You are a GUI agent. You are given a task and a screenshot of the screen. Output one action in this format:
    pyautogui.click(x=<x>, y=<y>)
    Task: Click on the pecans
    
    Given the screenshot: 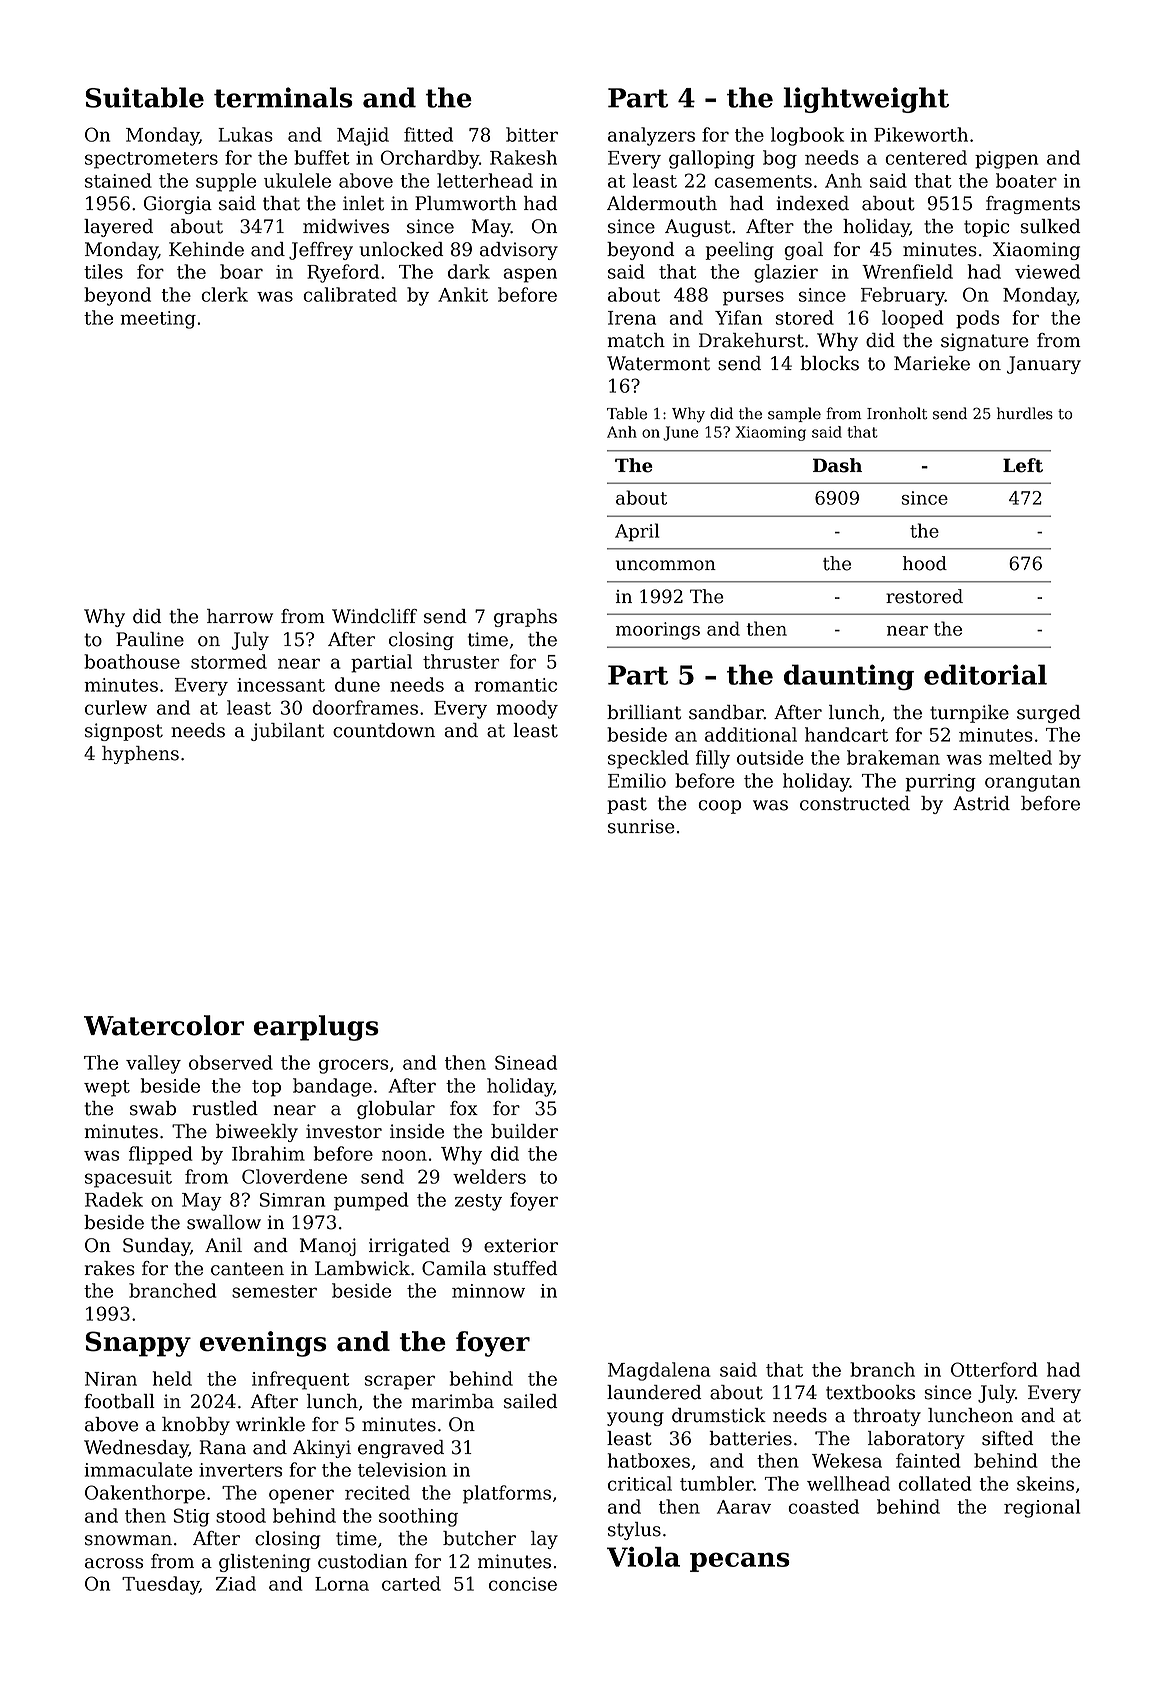 What is the action you would take?
    pyautogui.click(x=740, y=1562)
